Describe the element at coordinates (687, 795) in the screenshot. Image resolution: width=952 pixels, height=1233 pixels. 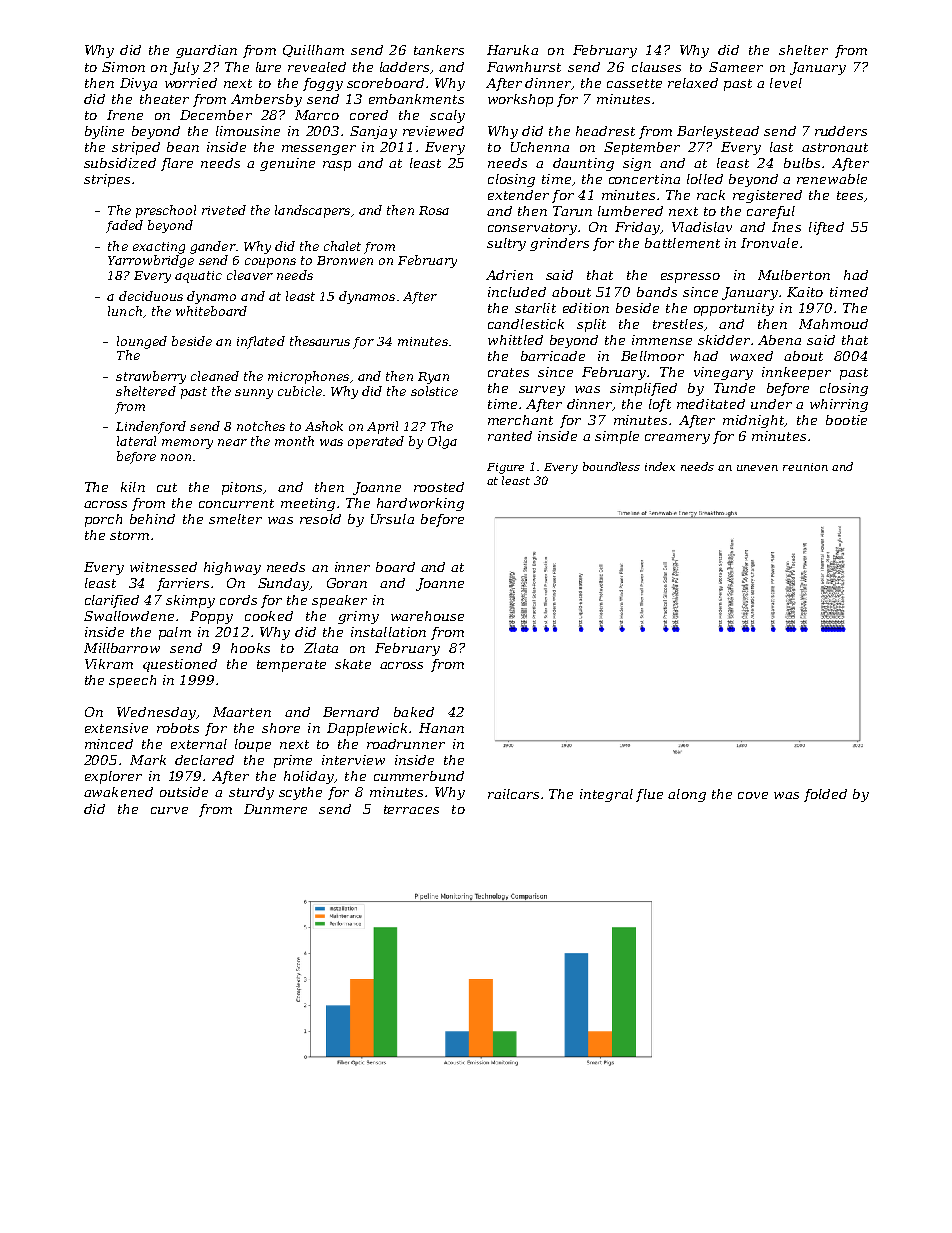
I see `along` at that location.
